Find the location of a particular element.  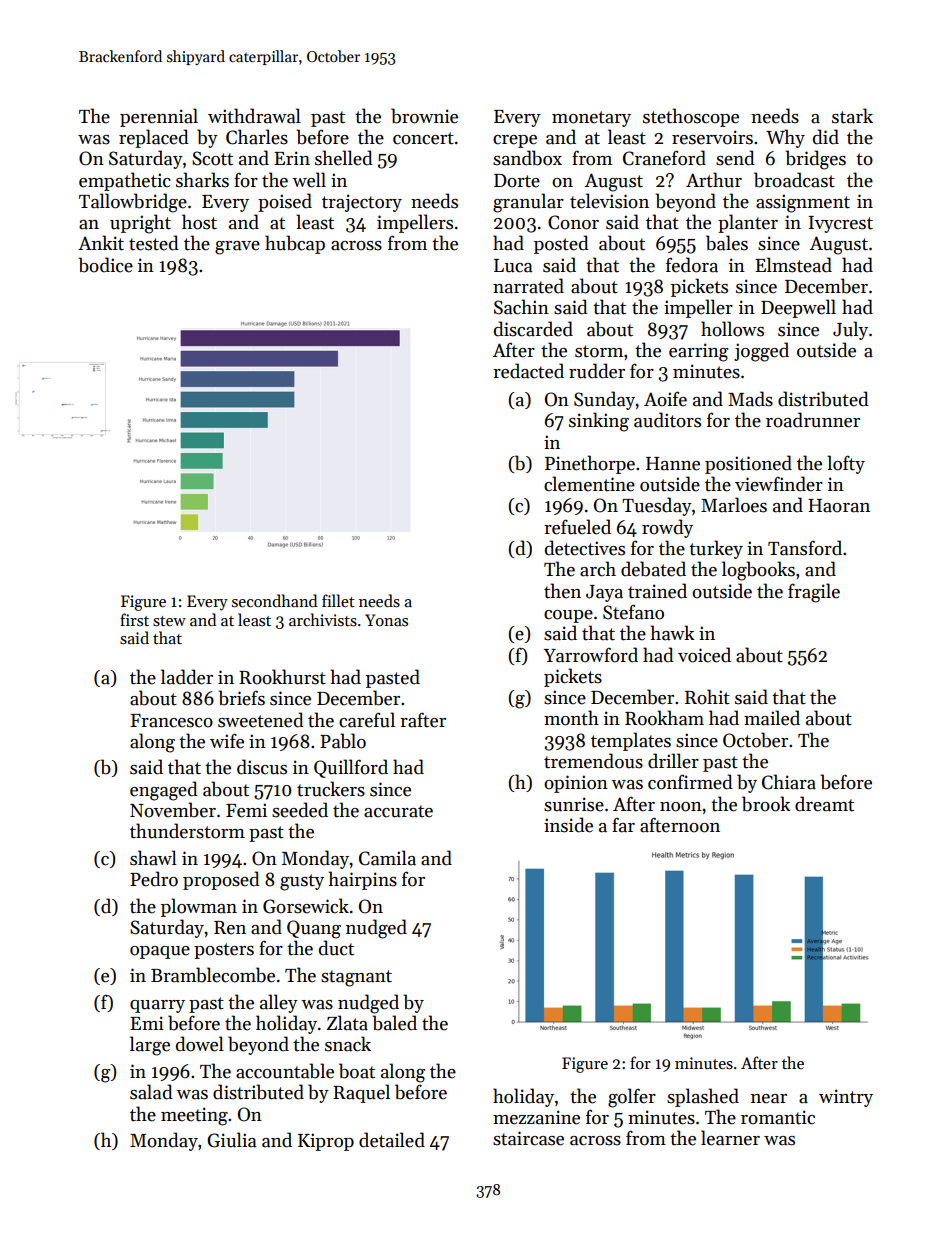

accurate is located at coordinates (398, 811).
